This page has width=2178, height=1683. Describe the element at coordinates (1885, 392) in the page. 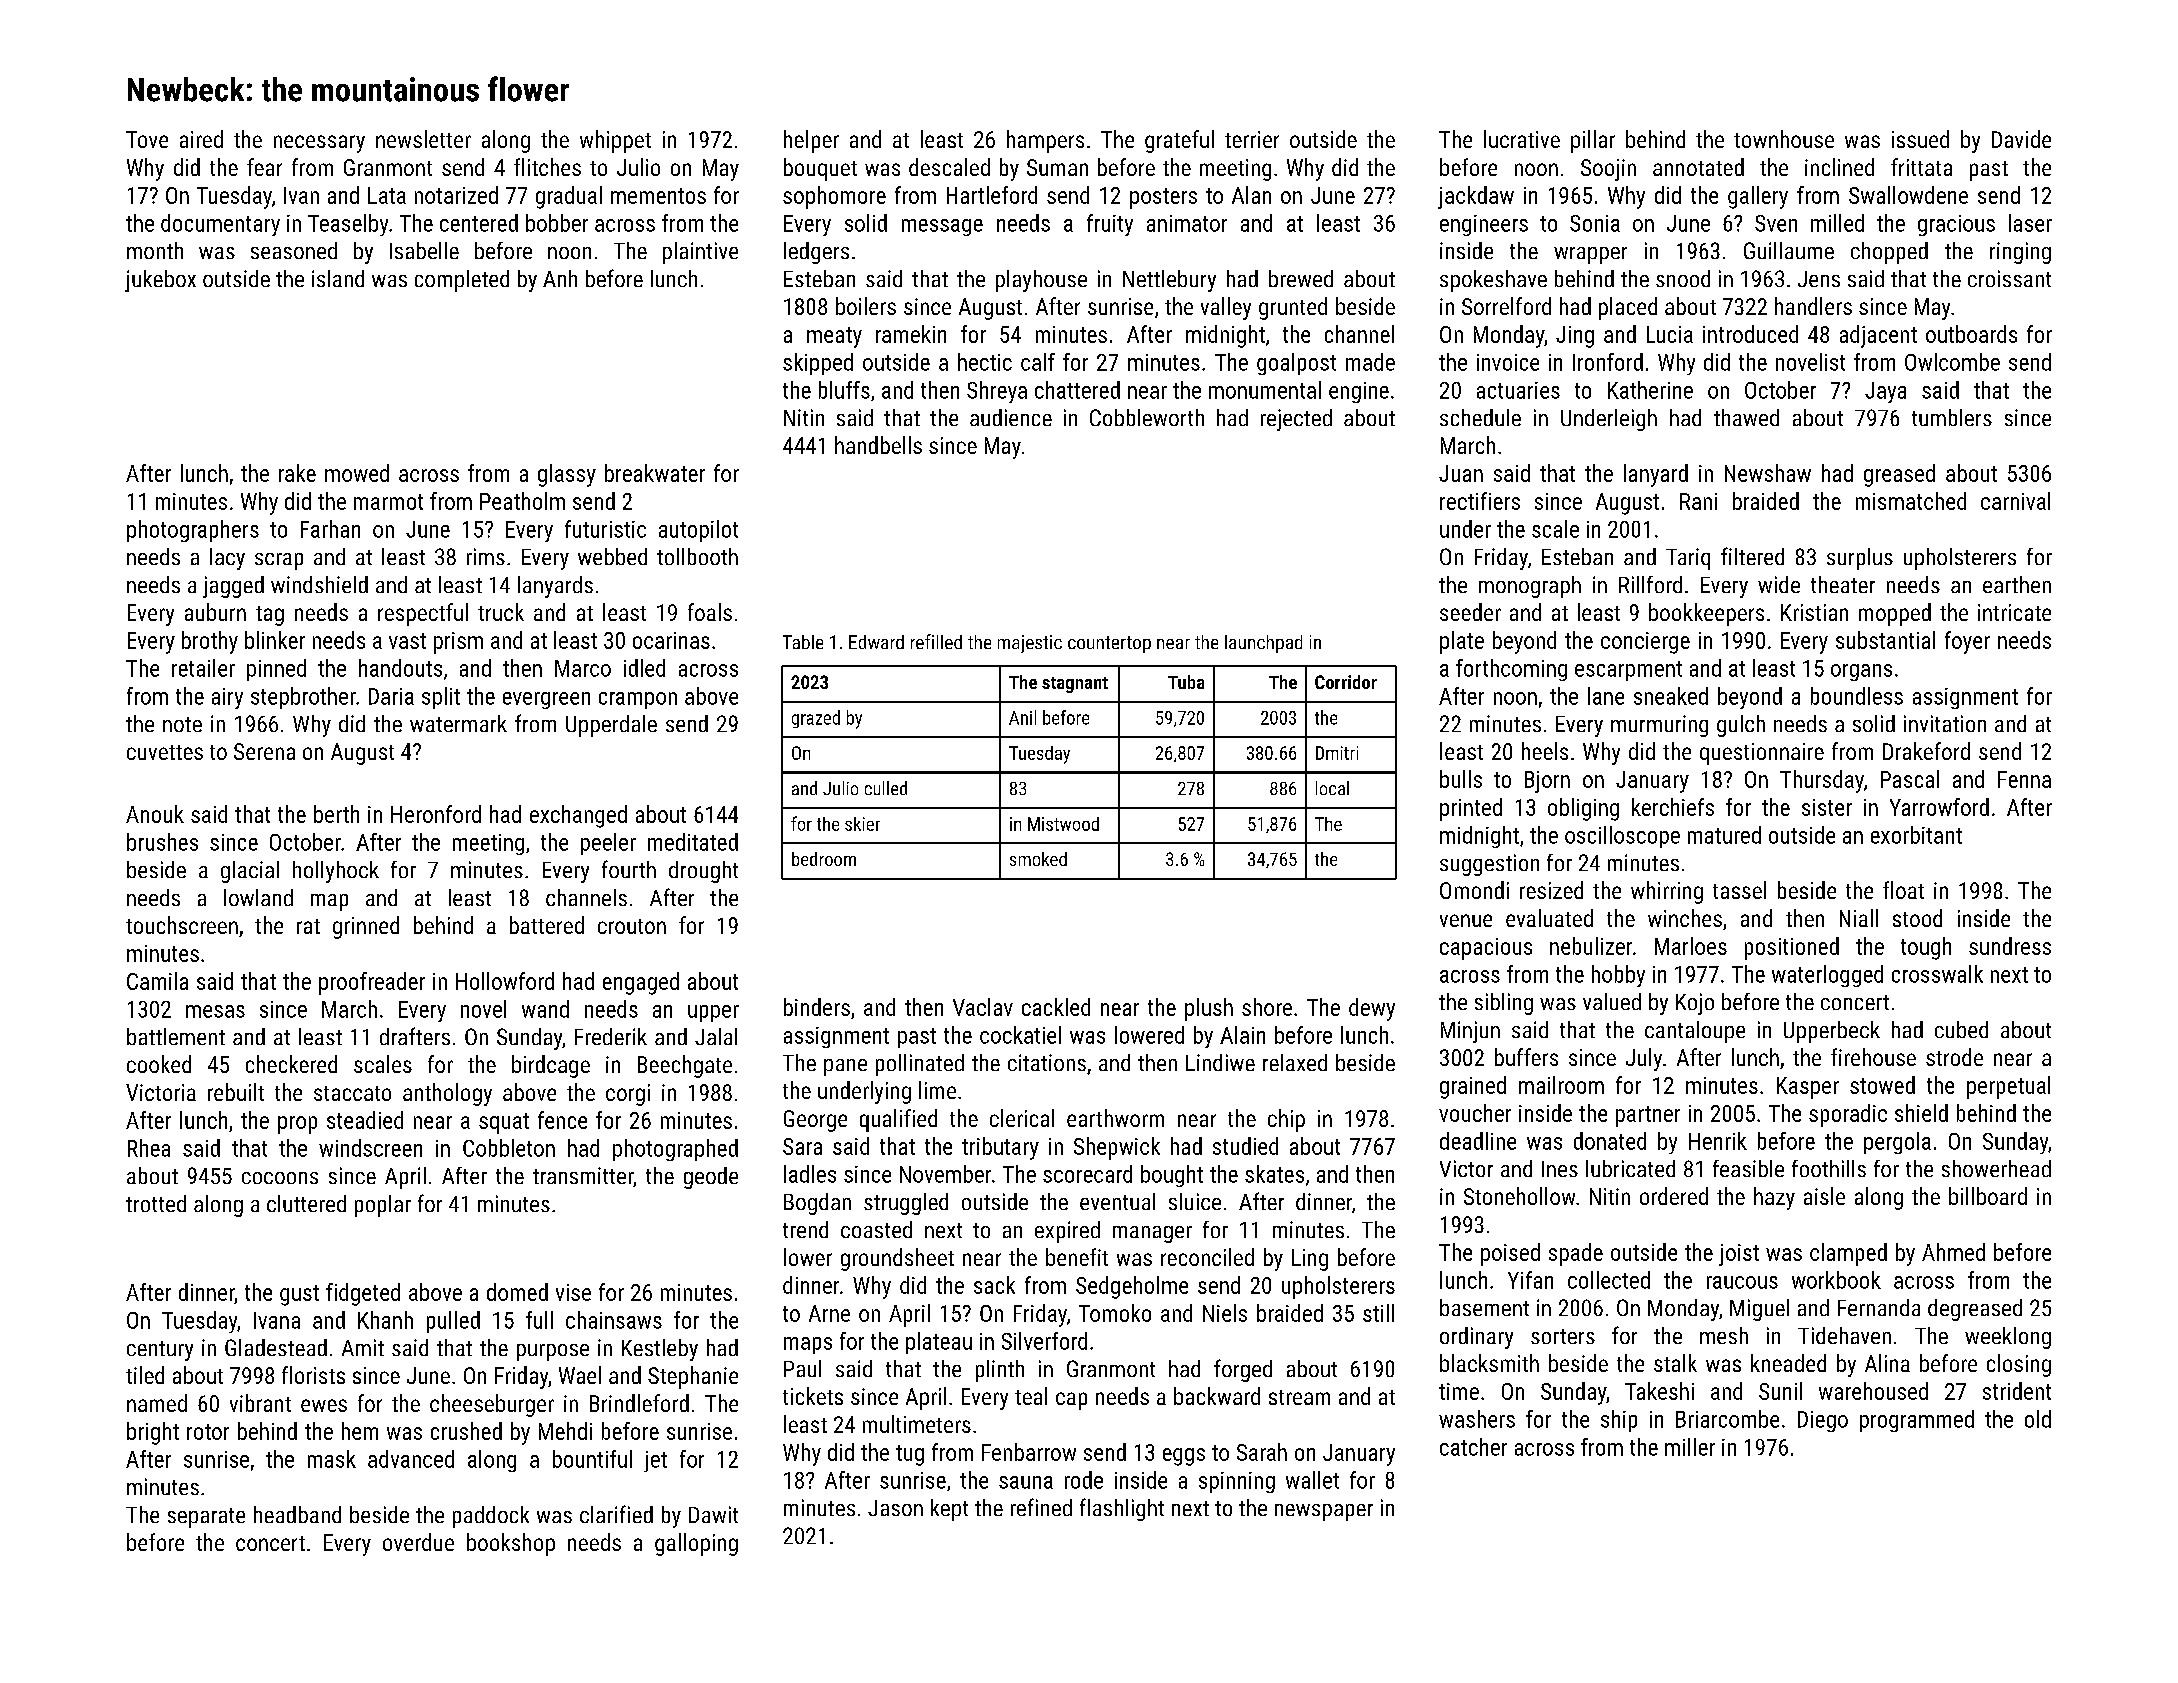

I see `Jaya` at that location.
